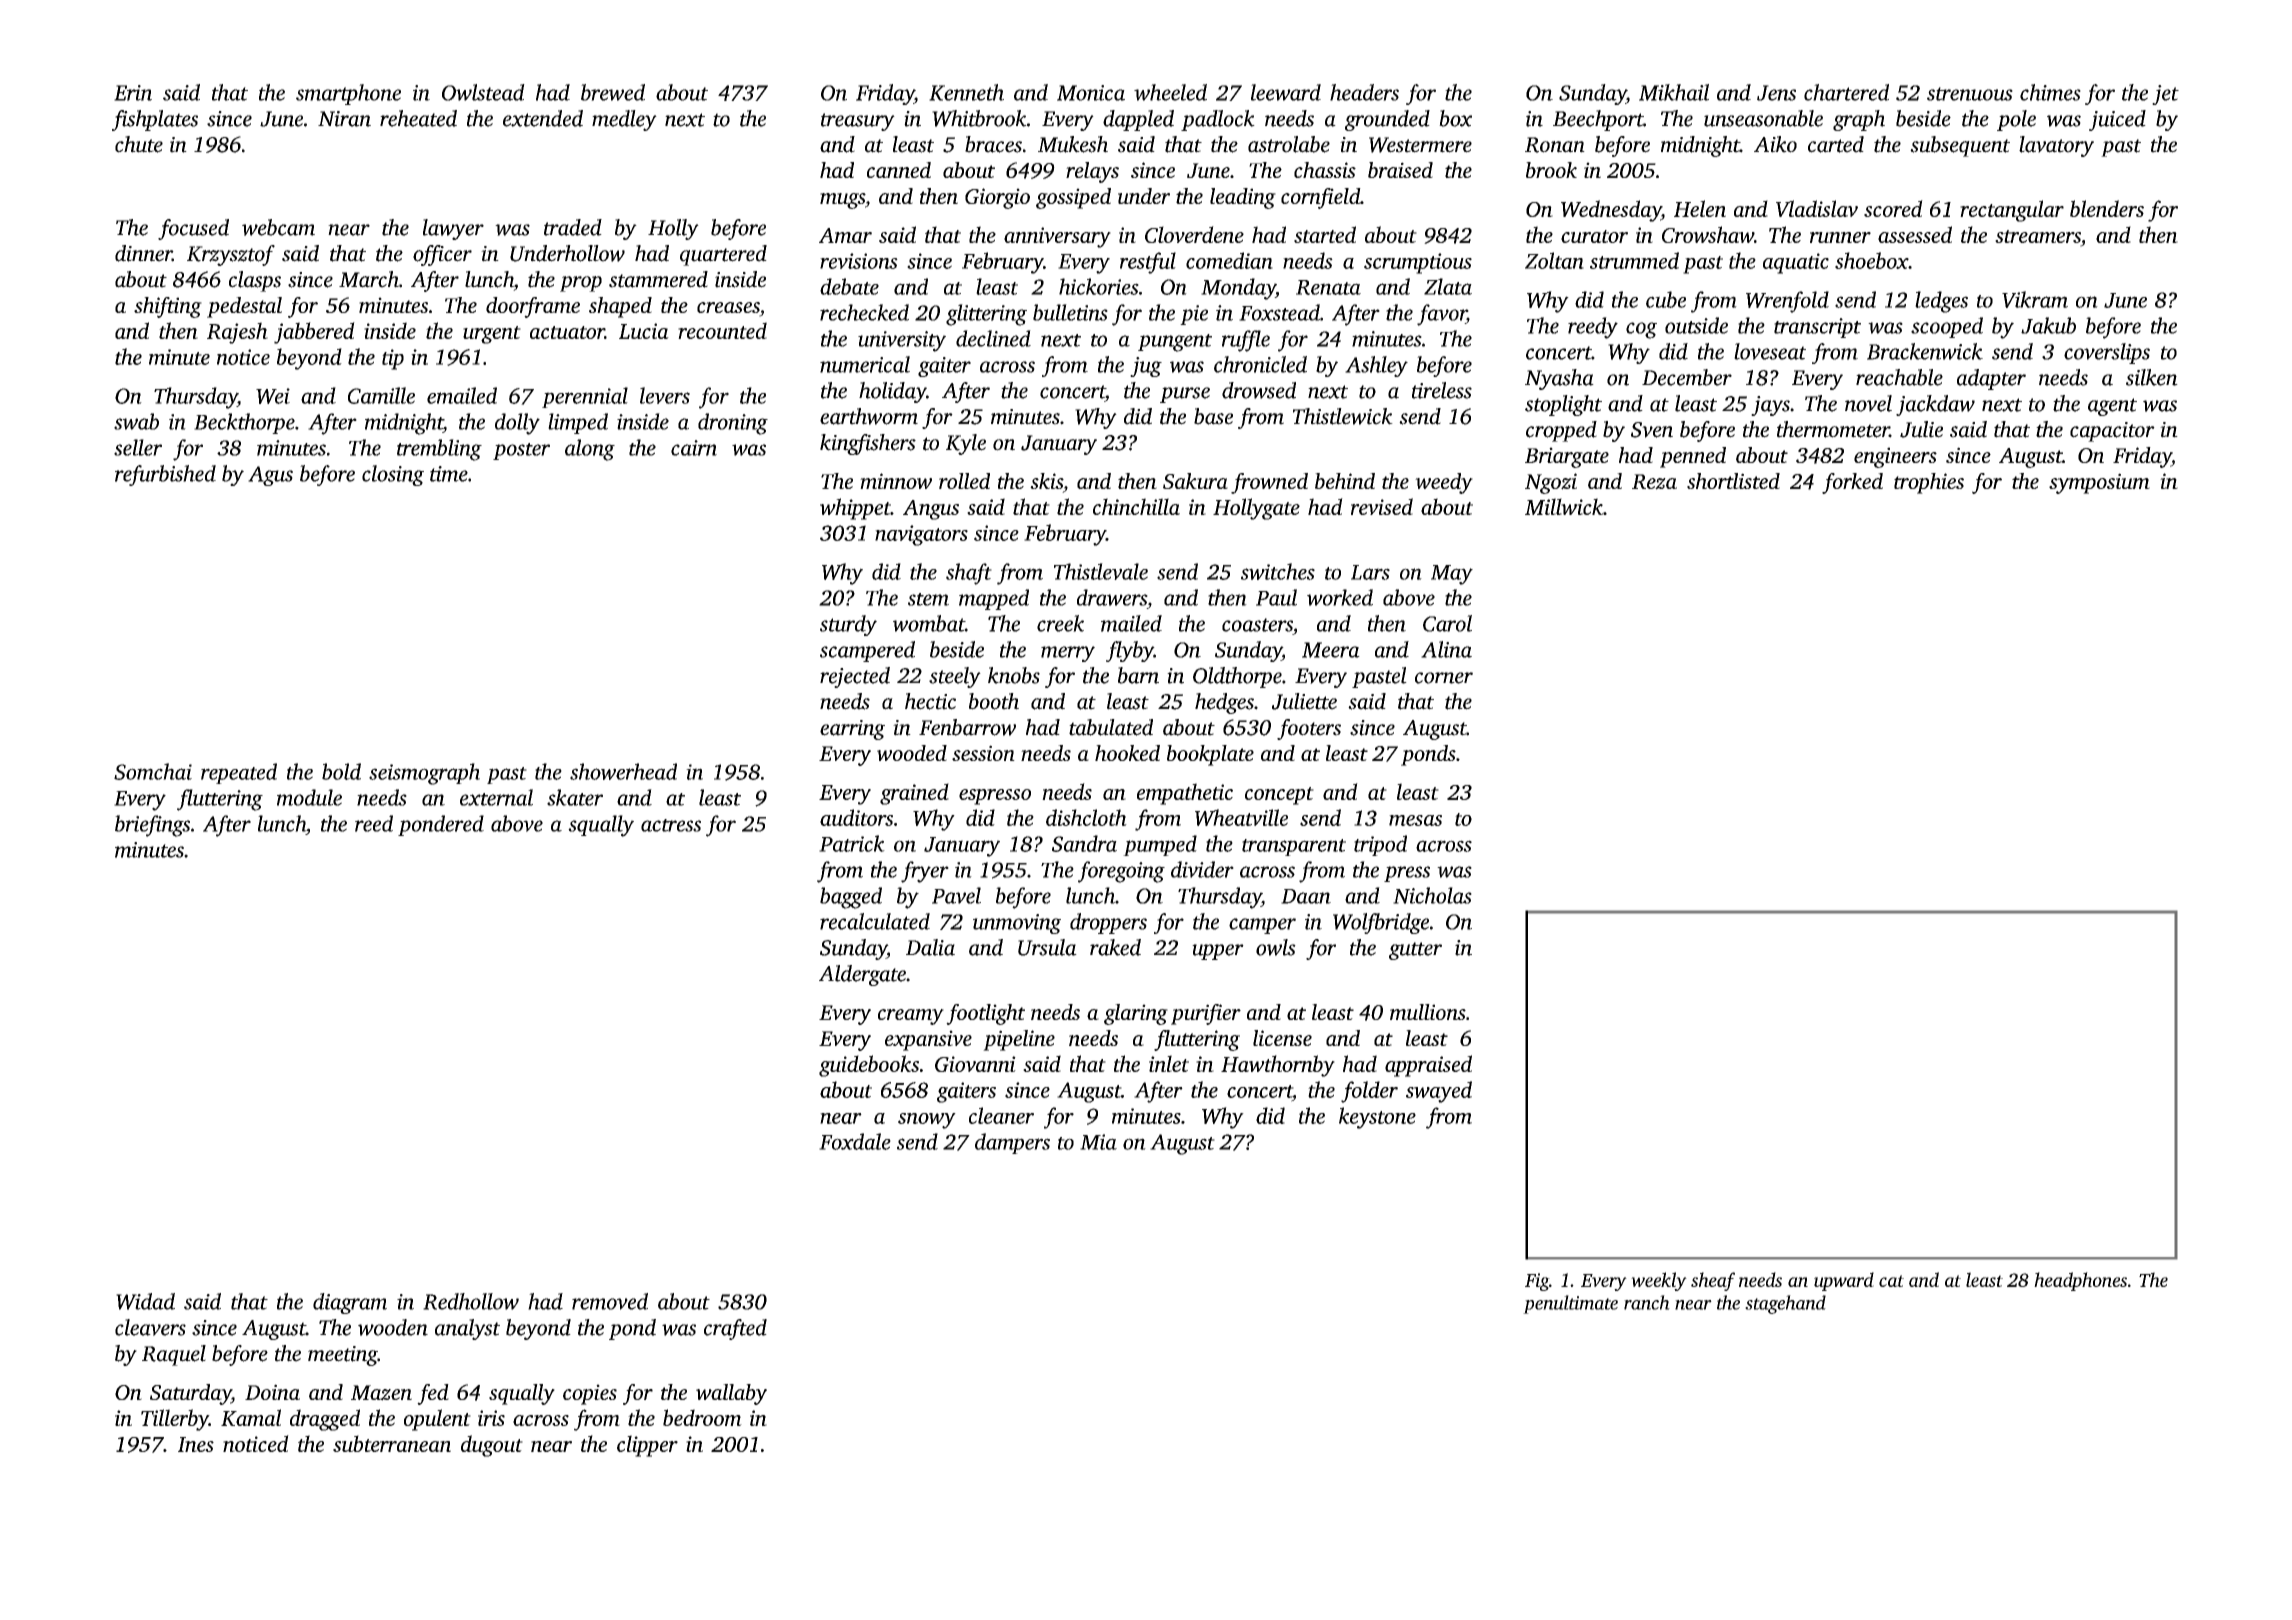  I want to click on Agus, so click(270, 476).
